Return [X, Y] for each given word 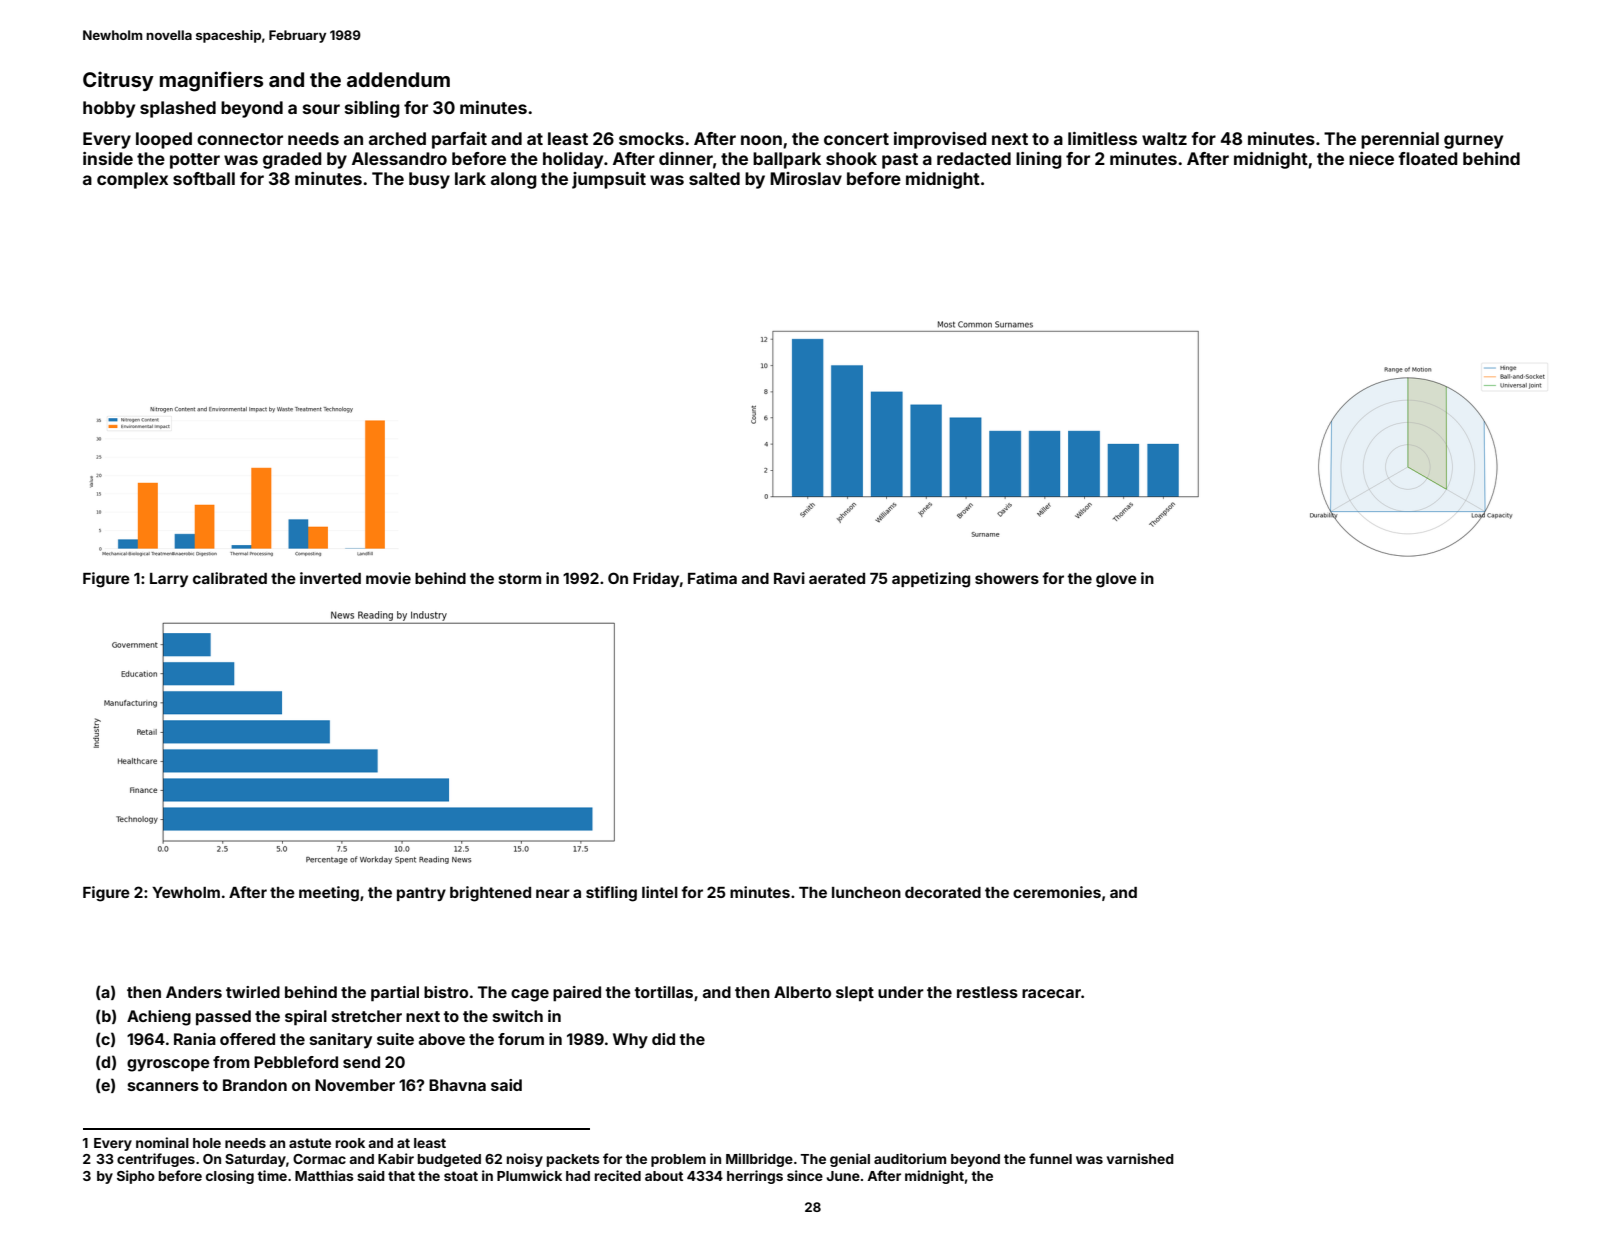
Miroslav [806, 178]
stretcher [367, 1016]
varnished [1140, 1158]
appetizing [931, 580]
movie [388, 578]
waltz [1164, 138]
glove [1116, 580]
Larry [169, 580]
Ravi [789, 578]
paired [577, 994]
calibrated [230, 578]
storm [519, 578]
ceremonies [1057, 892]
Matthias [324, 1175]
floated [1427, 158]
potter [195, 161]
